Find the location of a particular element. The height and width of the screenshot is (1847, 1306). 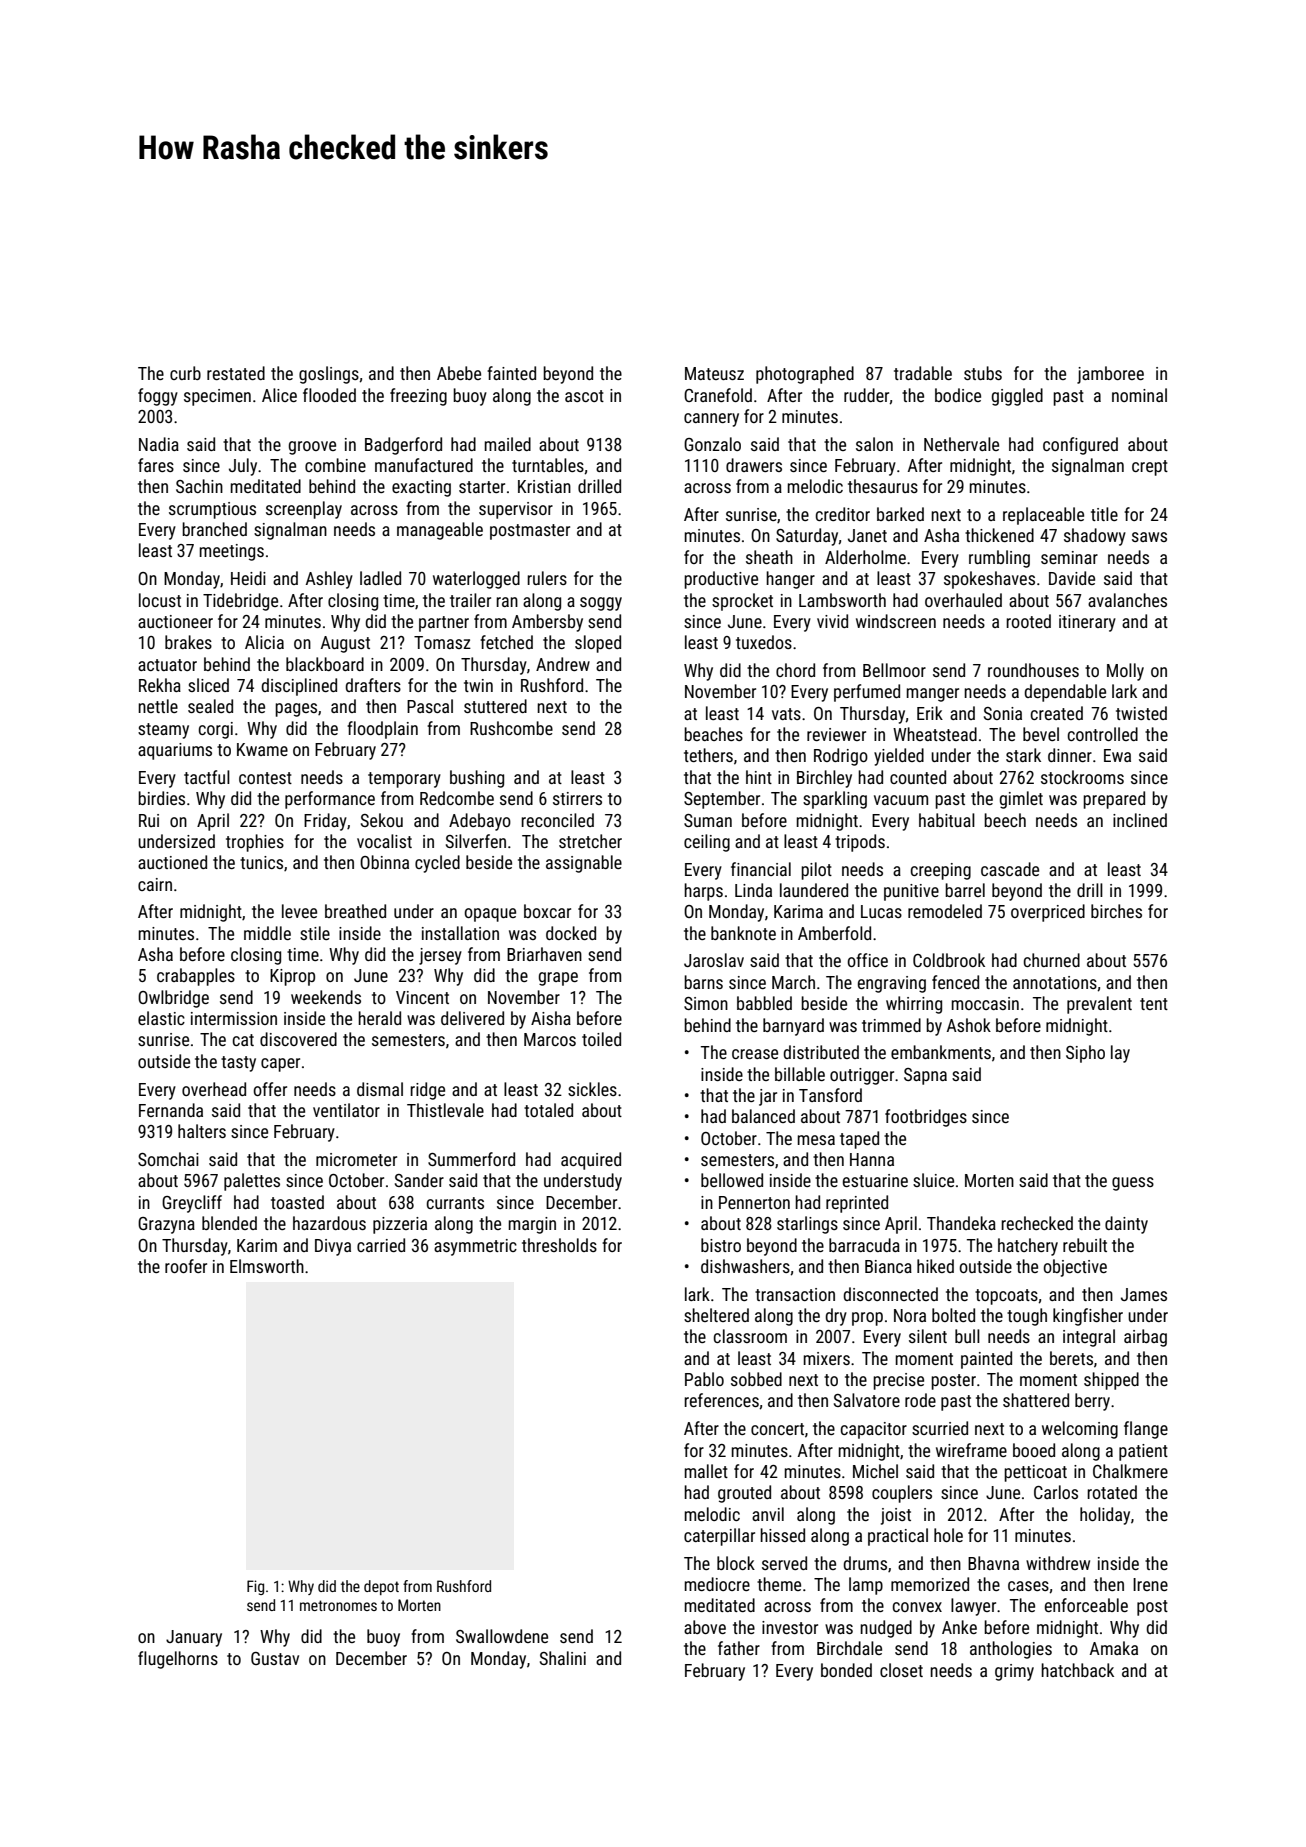

tent is located at coordinates (1154, 1004).
